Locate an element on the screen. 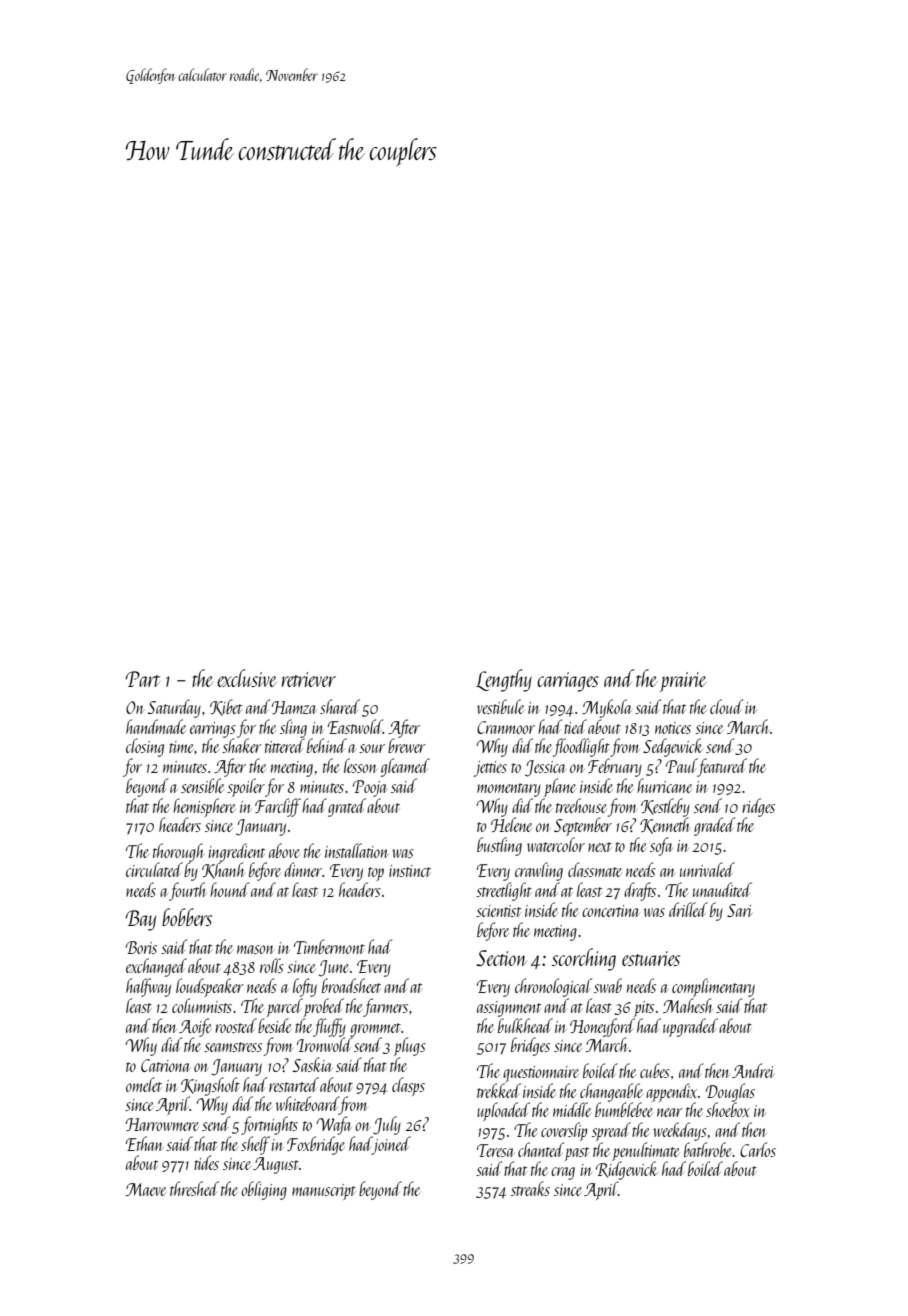  cloud is located at coordinates (726, 706).
